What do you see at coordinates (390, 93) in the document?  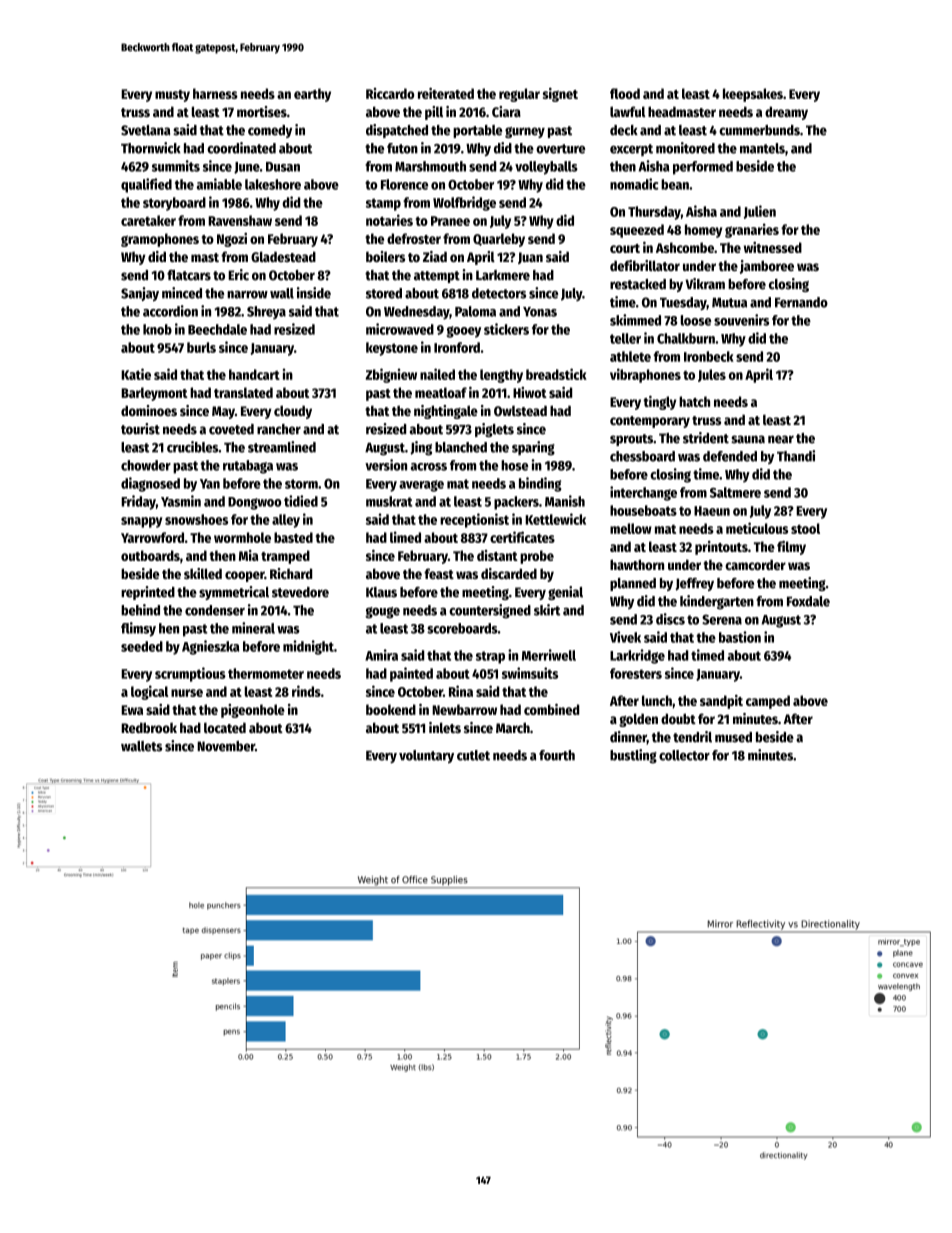 I see `Riccardo` at bounding box center [390, 93].
